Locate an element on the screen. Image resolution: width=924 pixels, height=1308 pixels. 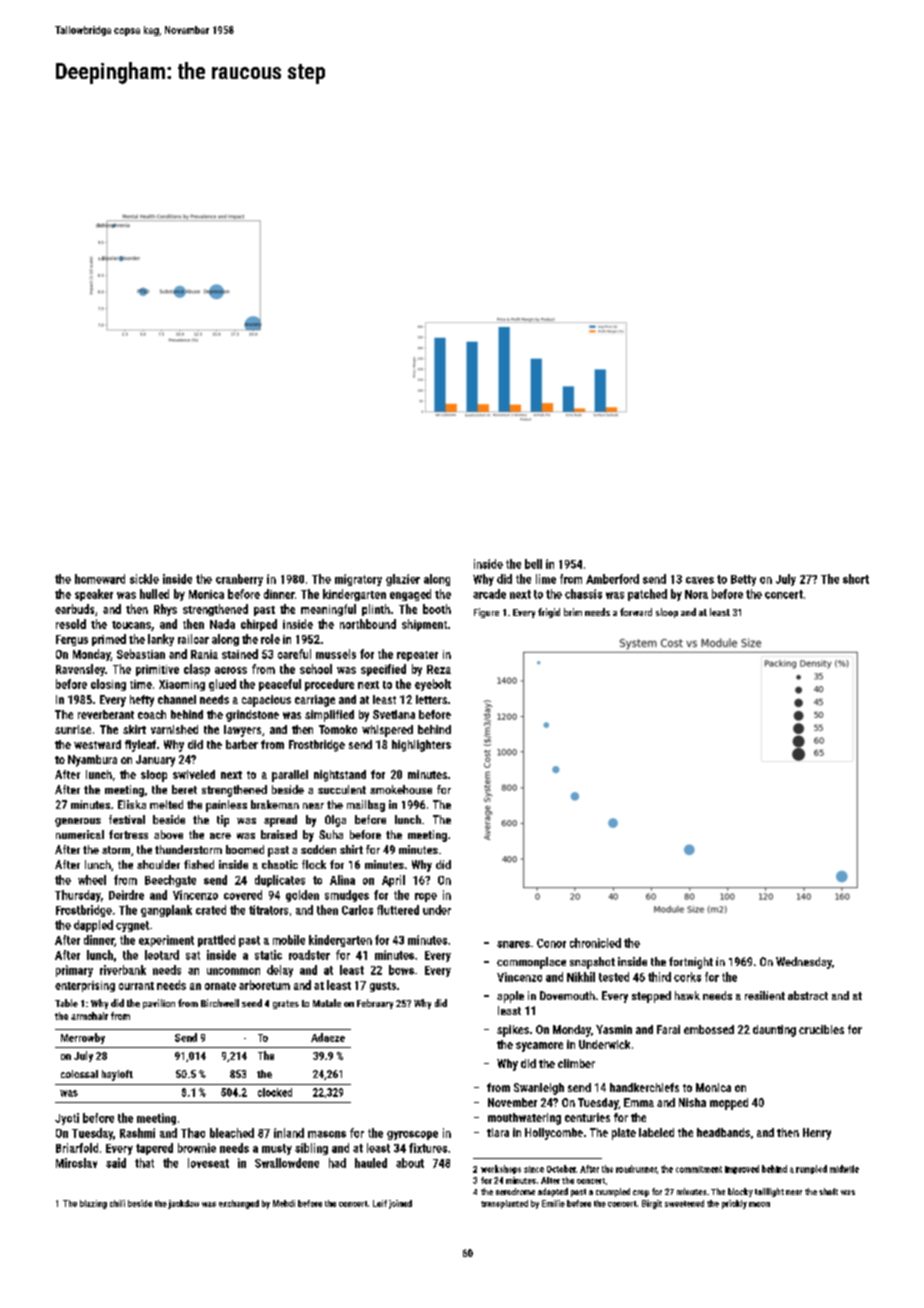
Fergus is located at coordinates (72, 640).
